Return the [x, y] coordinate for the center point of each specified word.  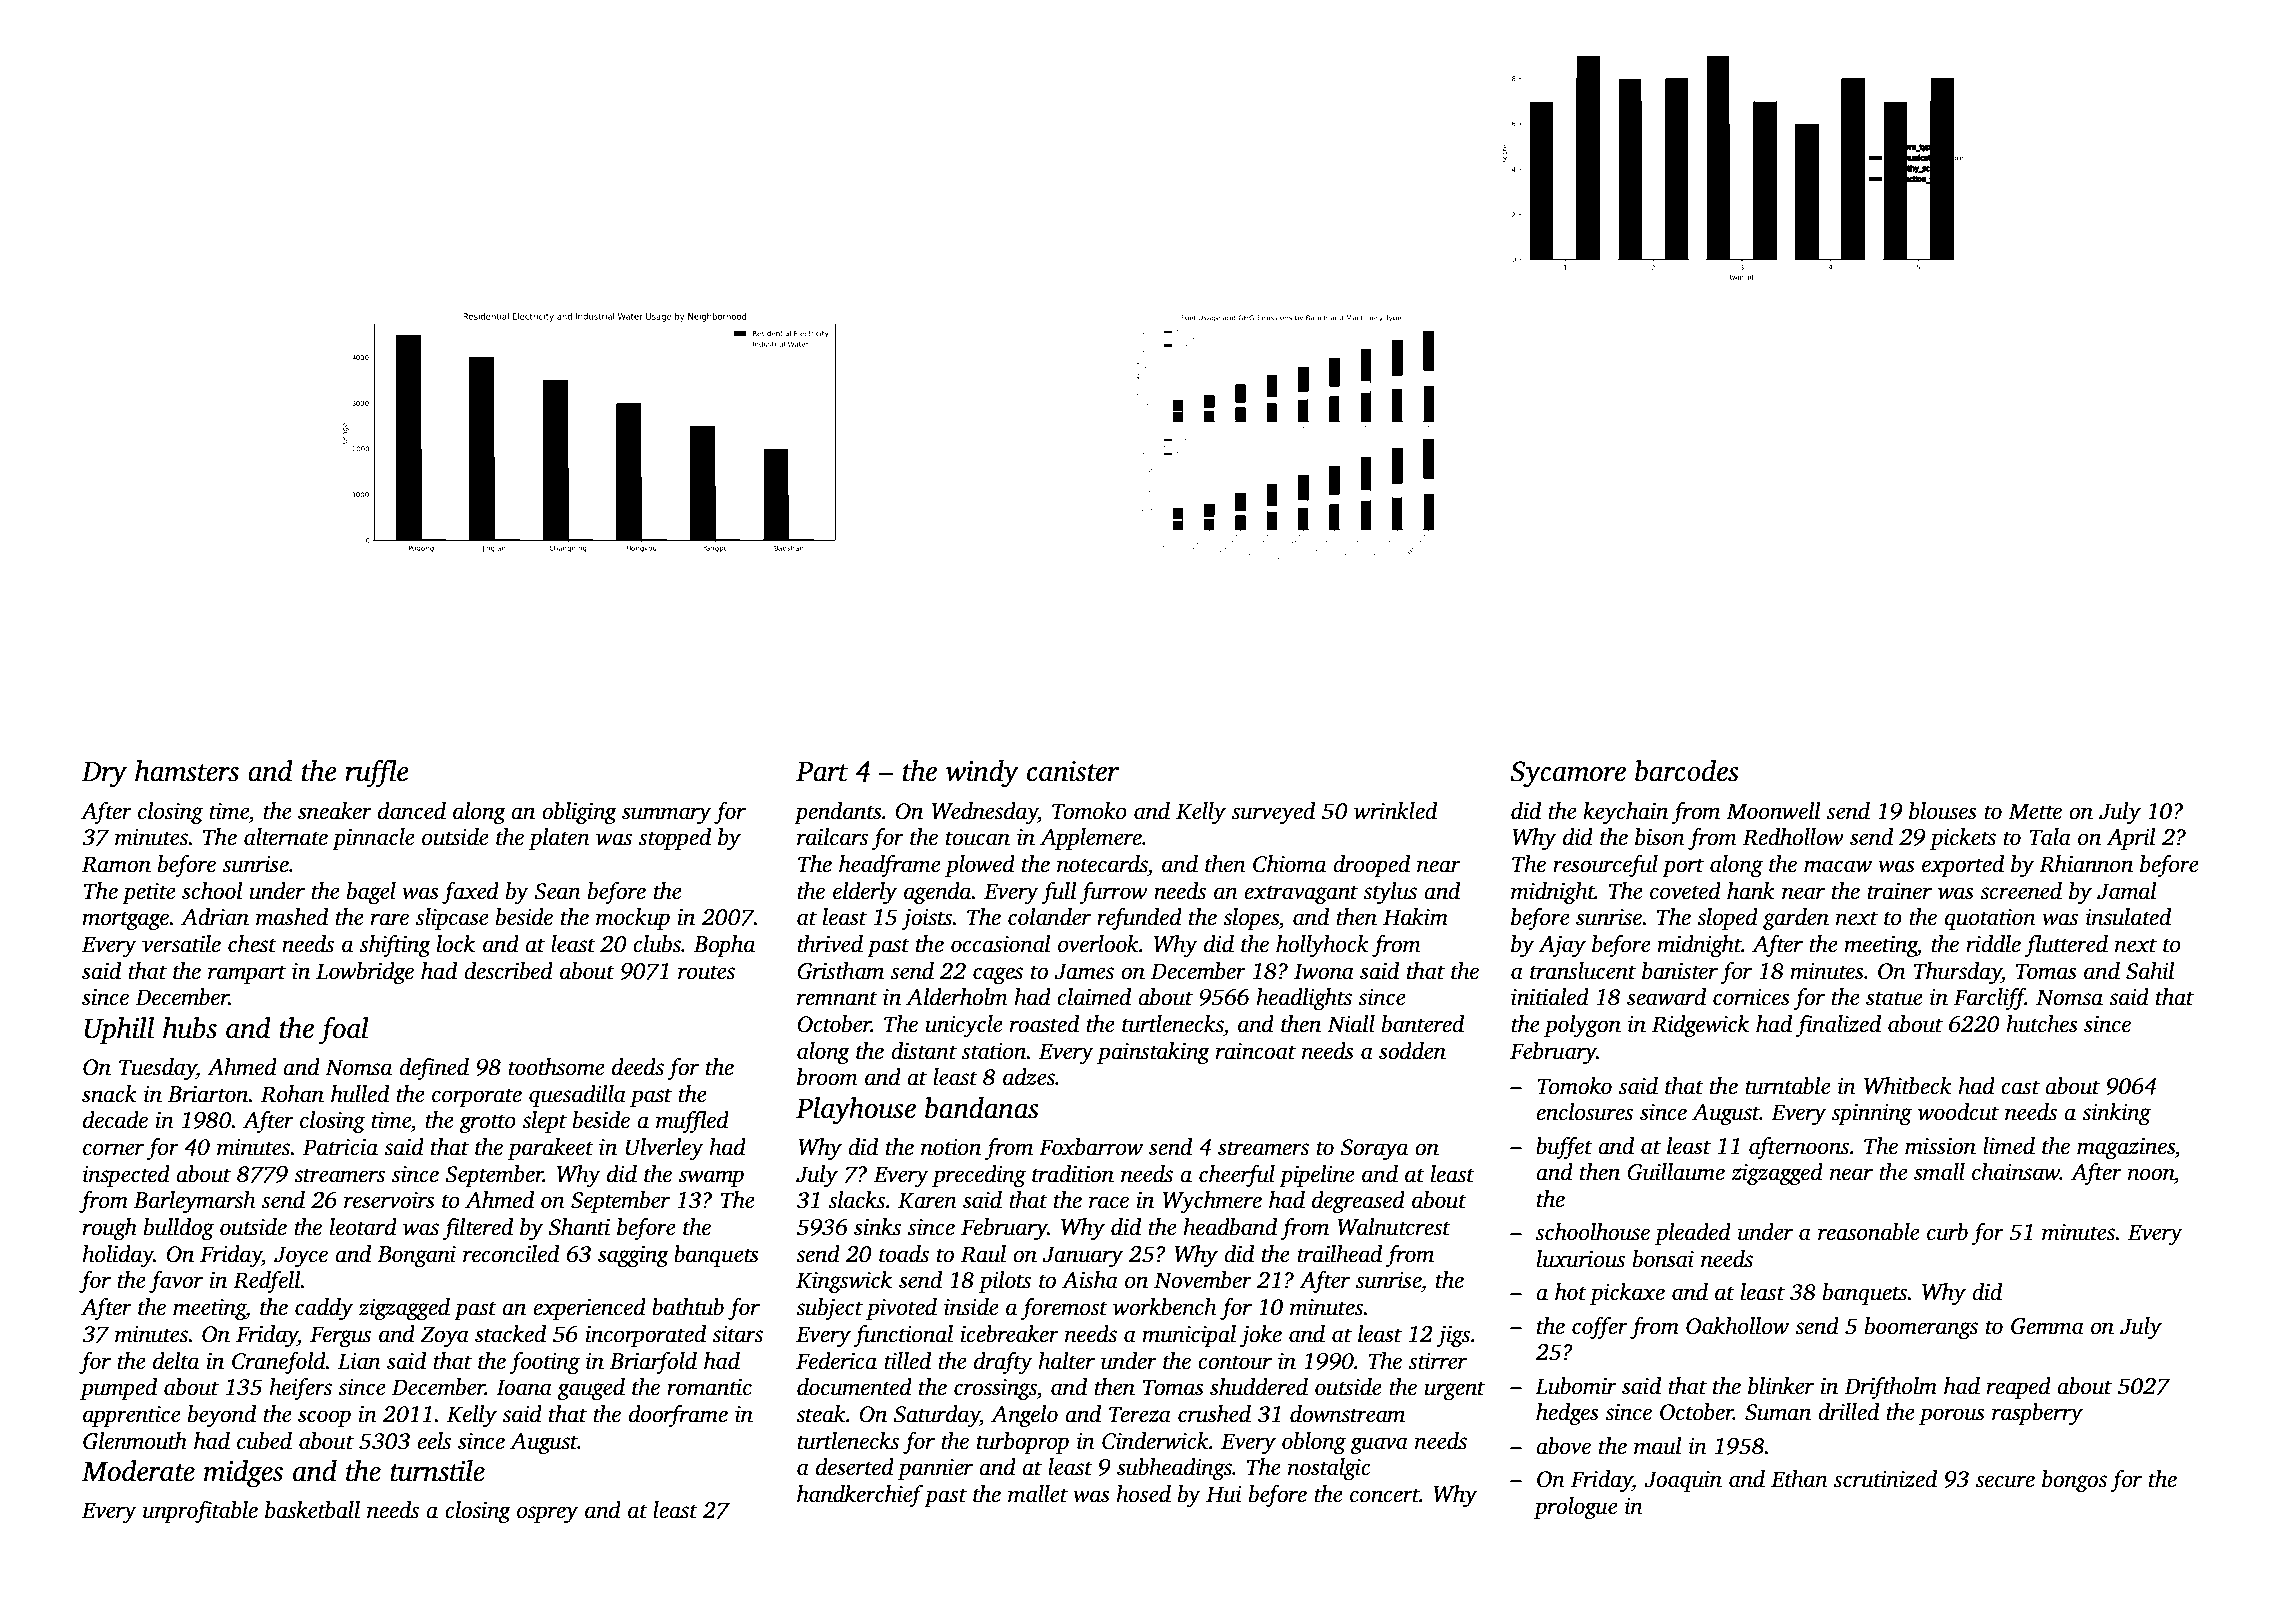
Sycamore [1568, 774]
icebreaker [1009, 1334]
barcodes [1687, 771]
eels [434, 1441]
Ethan [1799, 1479]
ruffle [377, 773]
